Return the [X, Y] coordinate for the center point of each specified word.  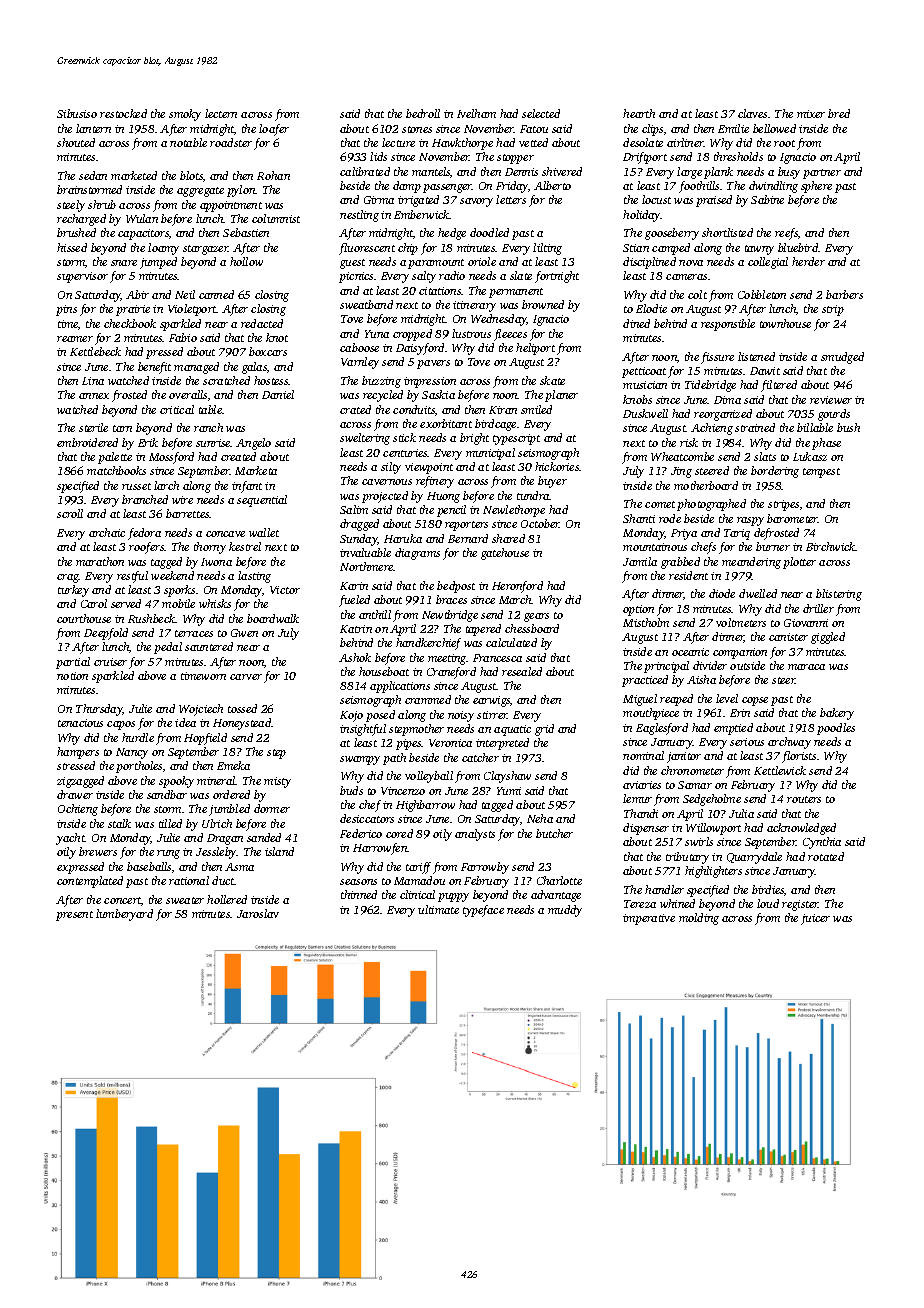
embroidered [87, 442]
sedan [93, 175]
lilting [547, 249]
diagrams [417, 554]
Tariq [737, 534]
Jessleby [216, 853]
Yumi [509, 791]
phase [826, 444]
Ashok [355, 657]
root [784, 143]
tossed [242, 708]
